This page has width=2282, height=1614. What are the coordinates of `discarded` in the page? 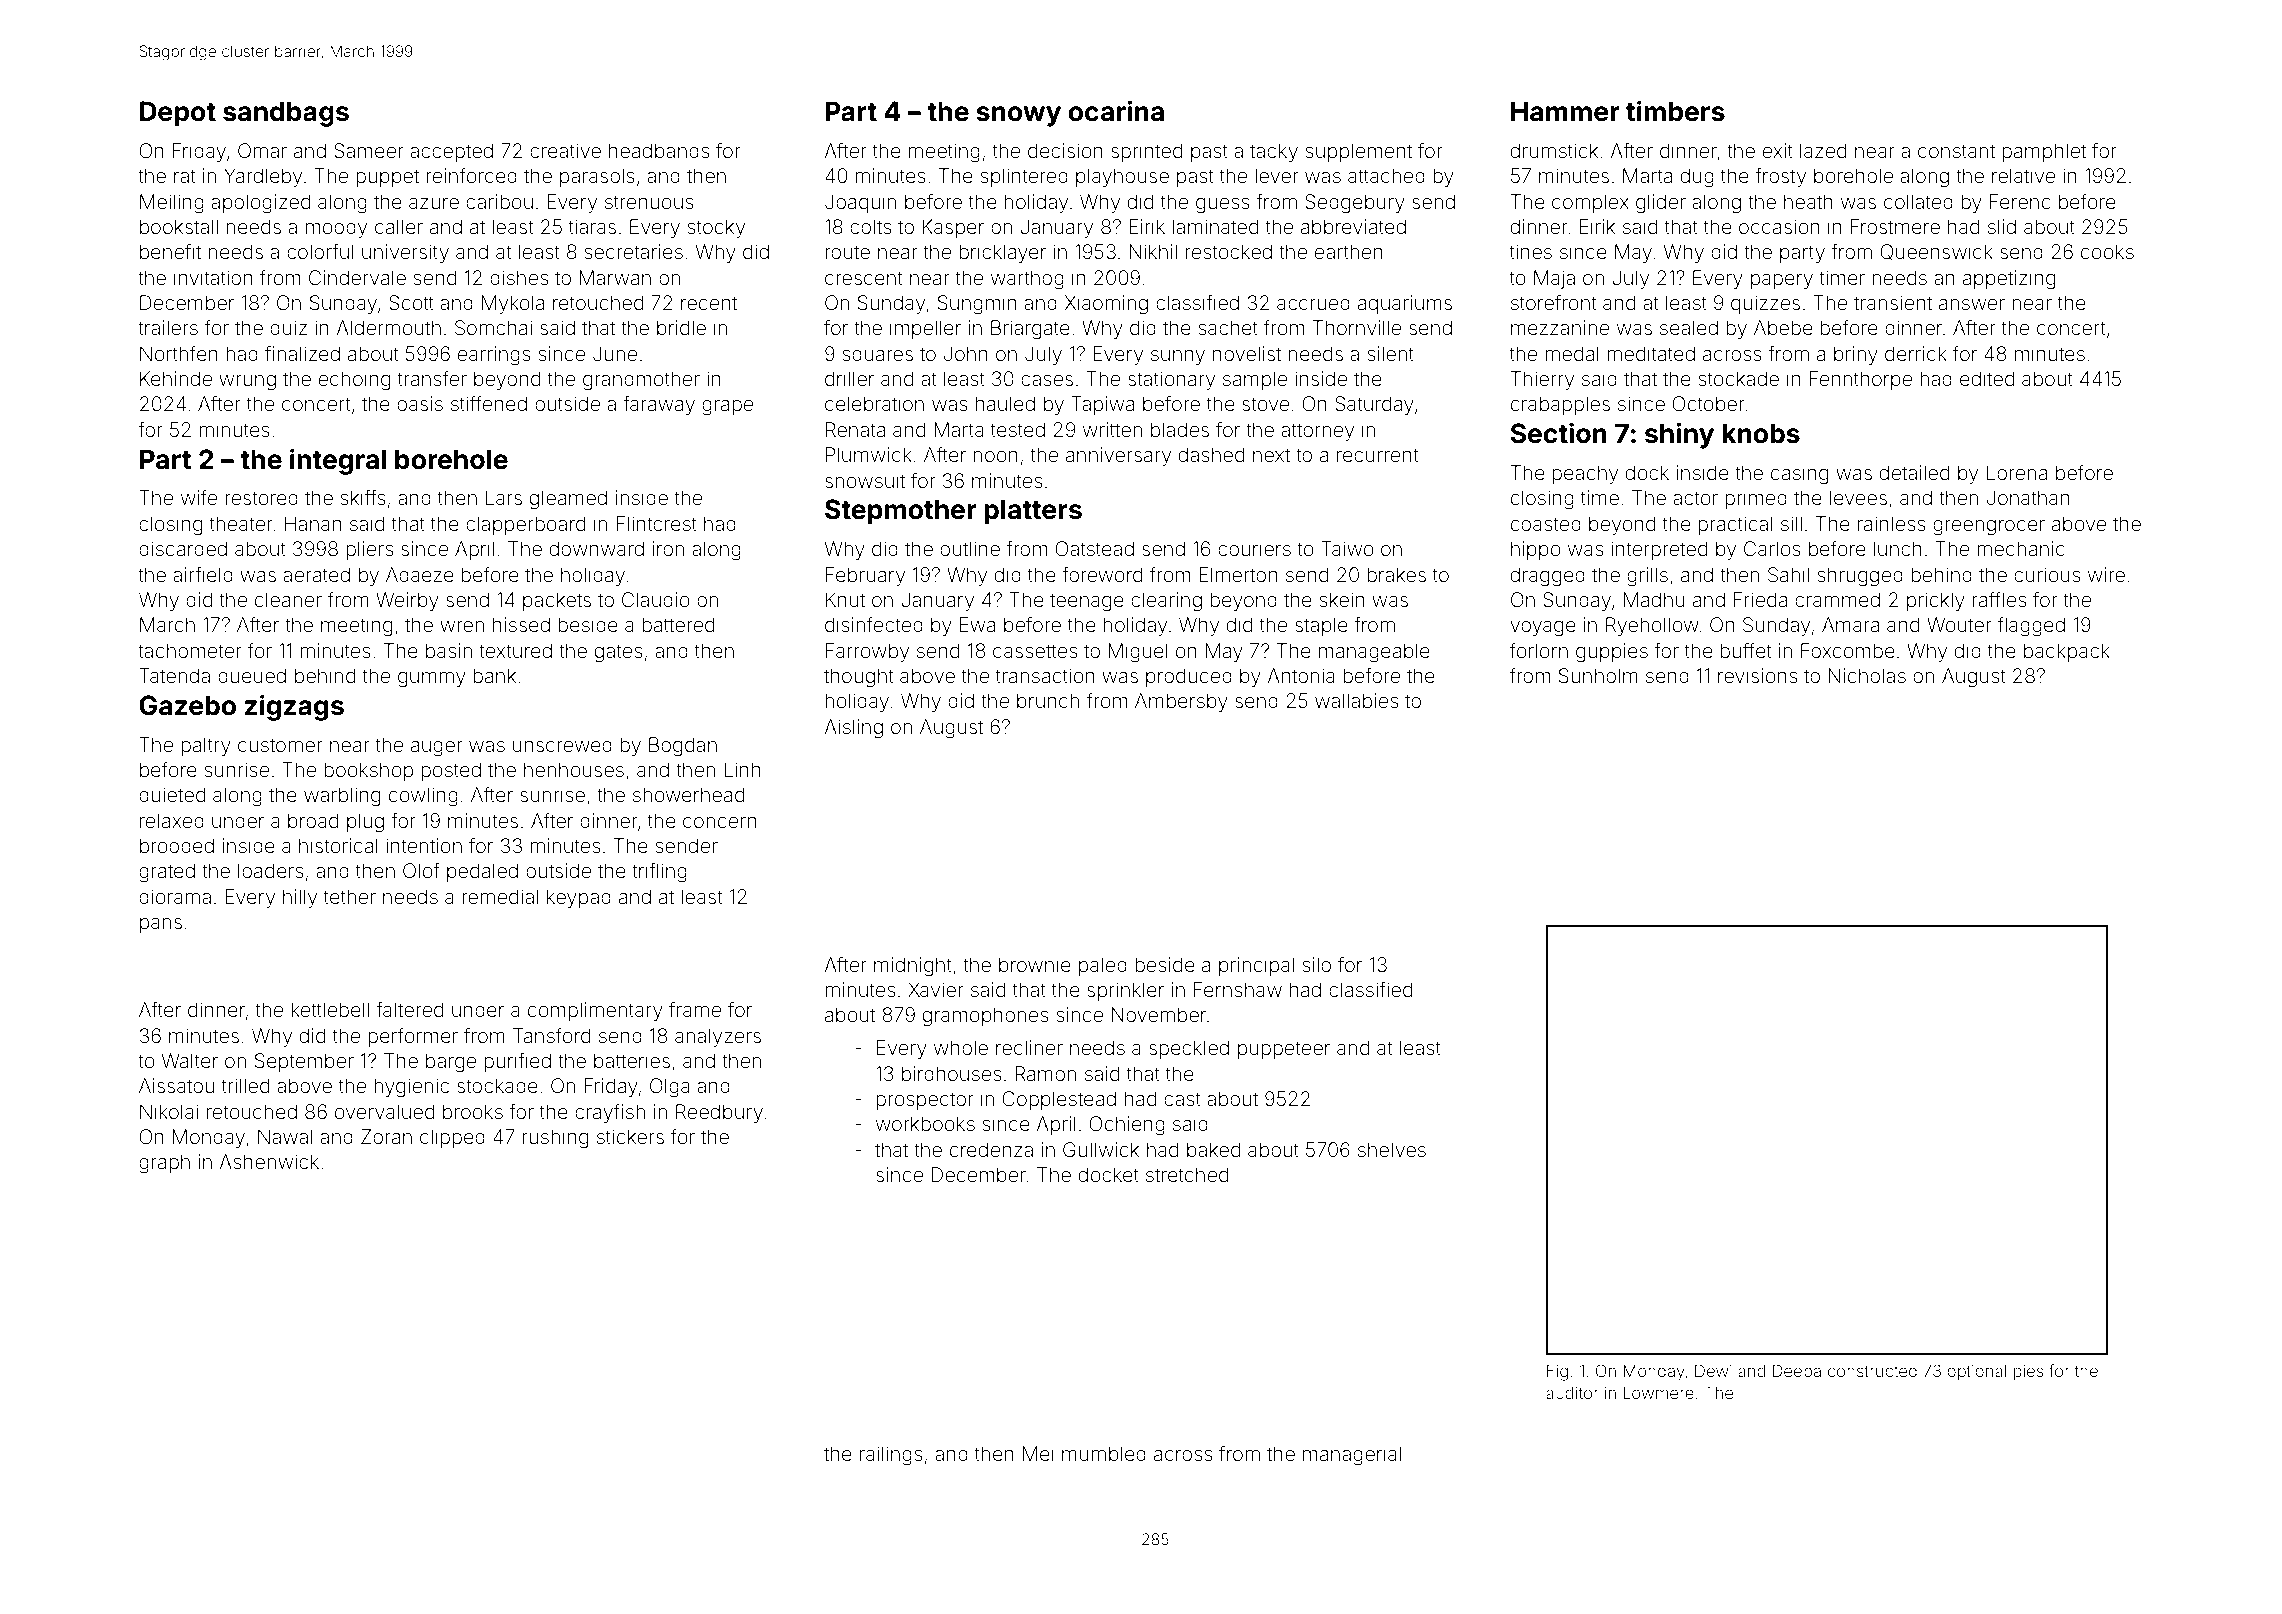 It's located at (183, 548).
